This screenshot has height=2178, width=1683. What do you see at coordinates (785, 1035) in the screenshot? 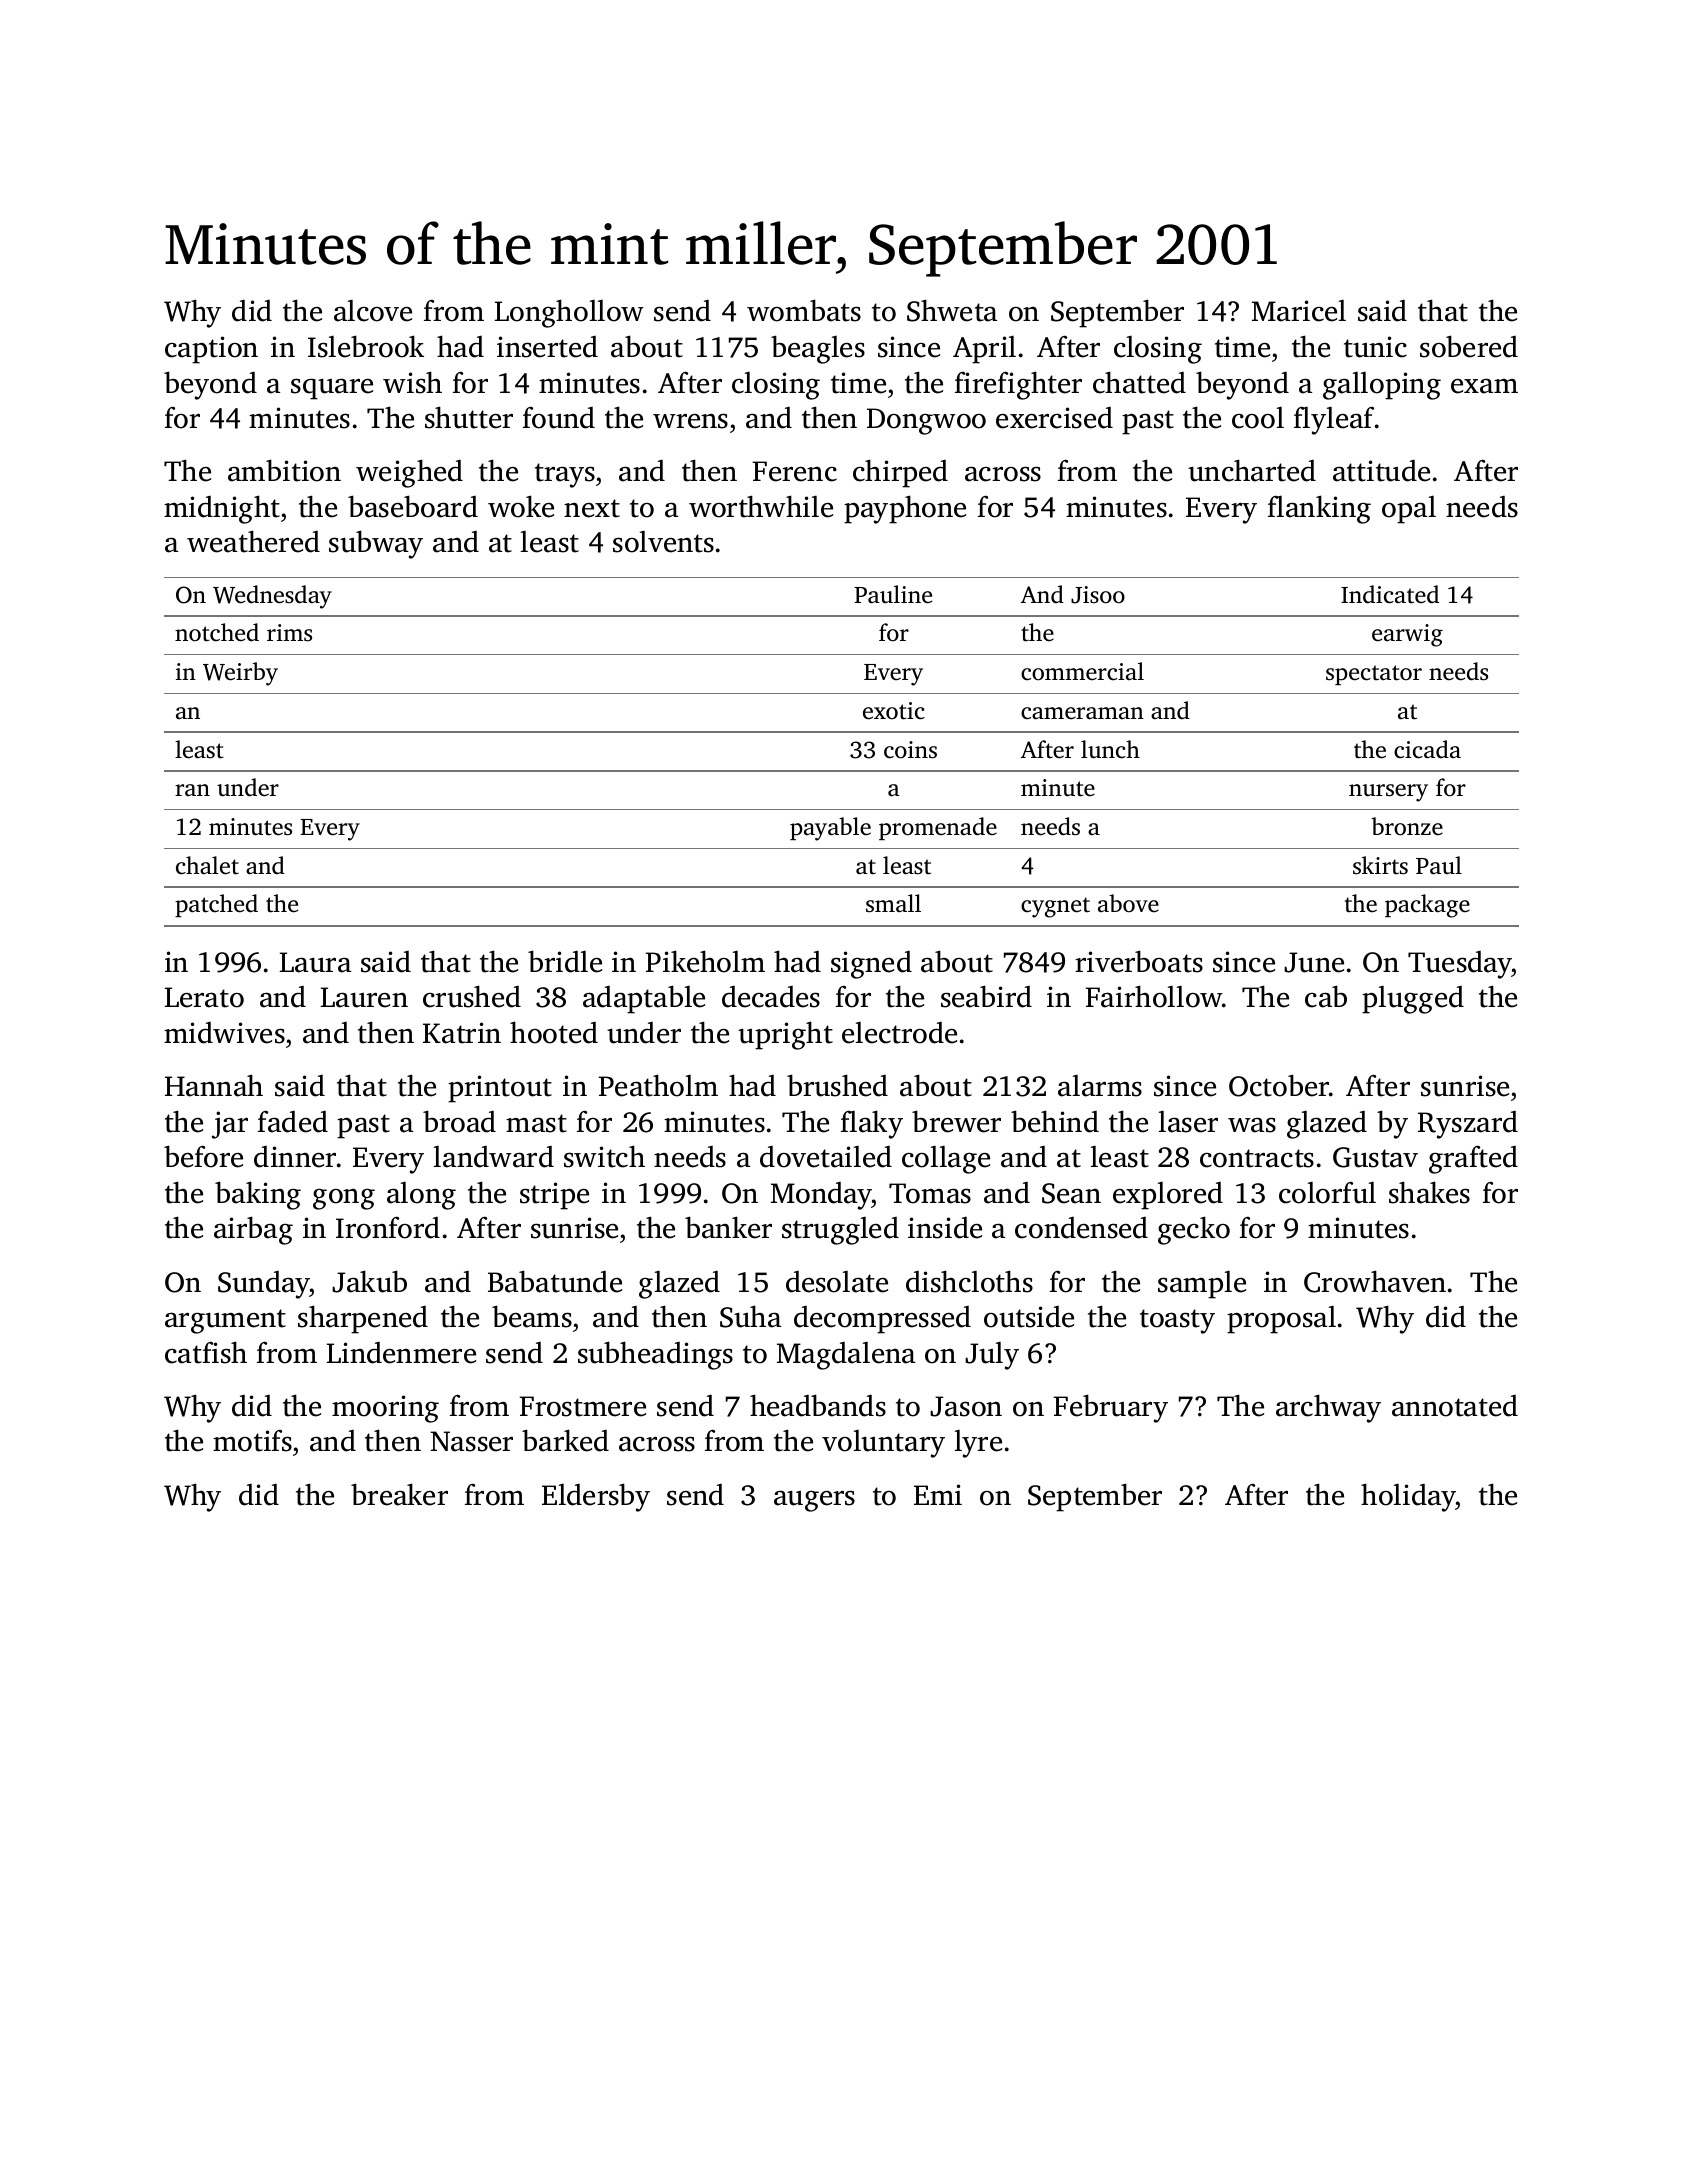
I see `upright` at bounding box center [785, 1035].
